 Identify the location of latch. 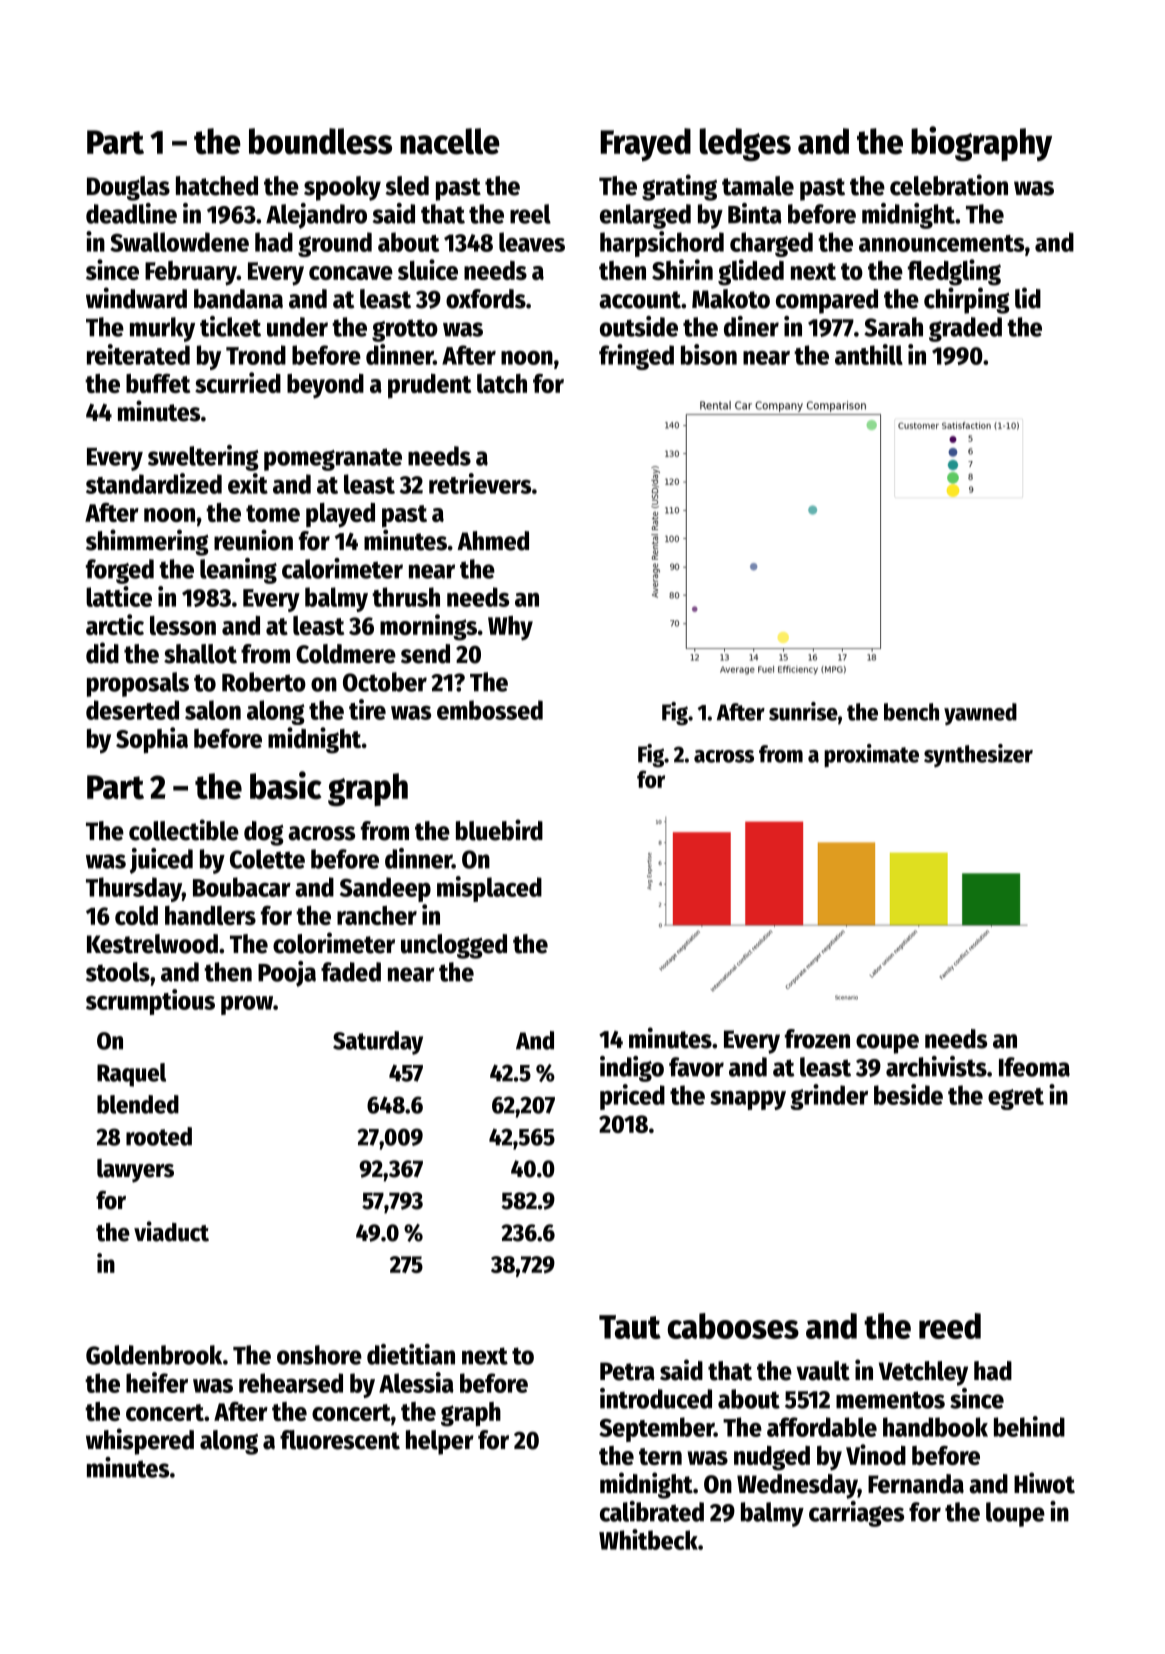
(502, 383).
